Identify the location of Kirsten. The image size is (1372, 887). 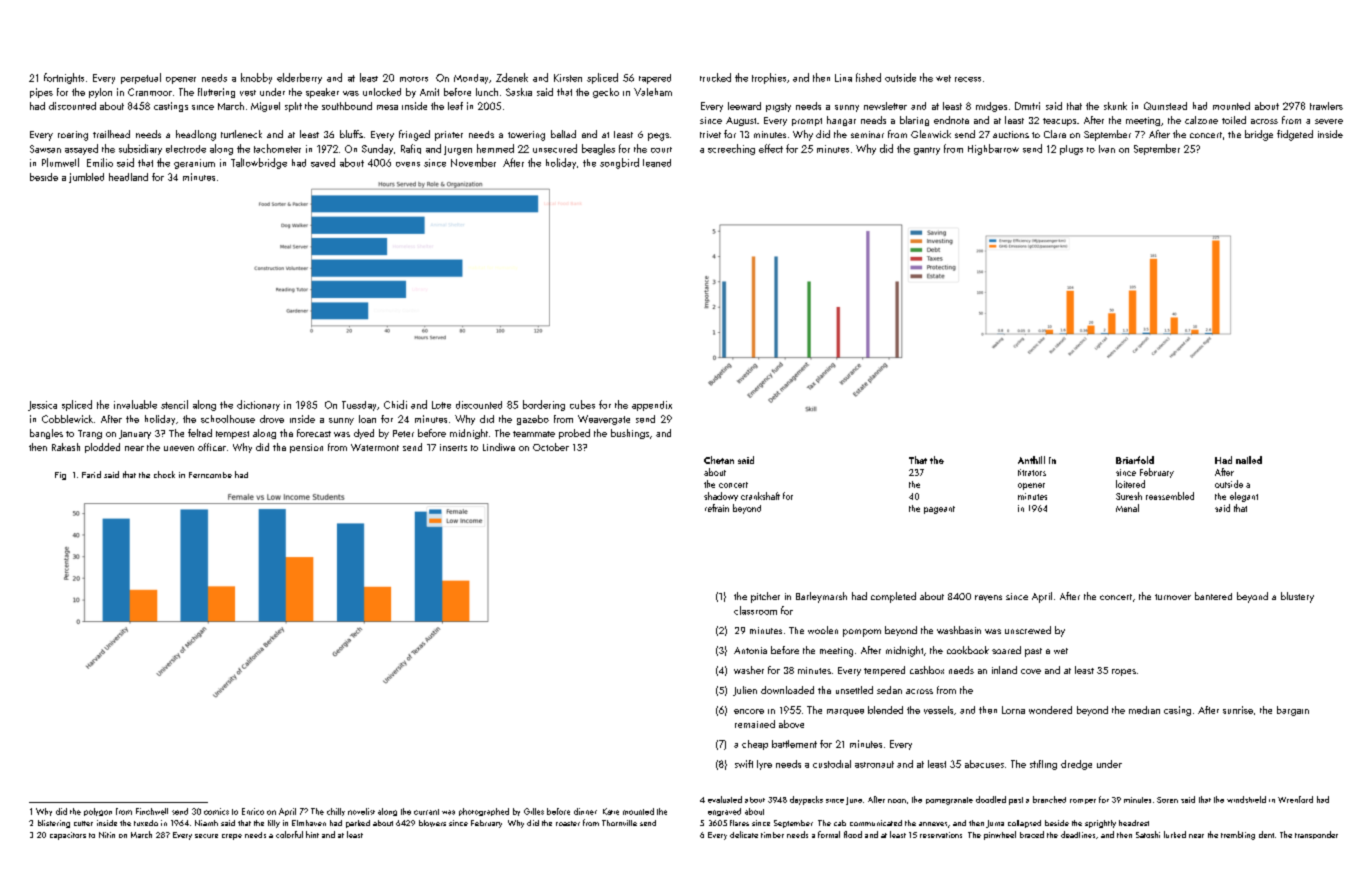
(568, 78).
